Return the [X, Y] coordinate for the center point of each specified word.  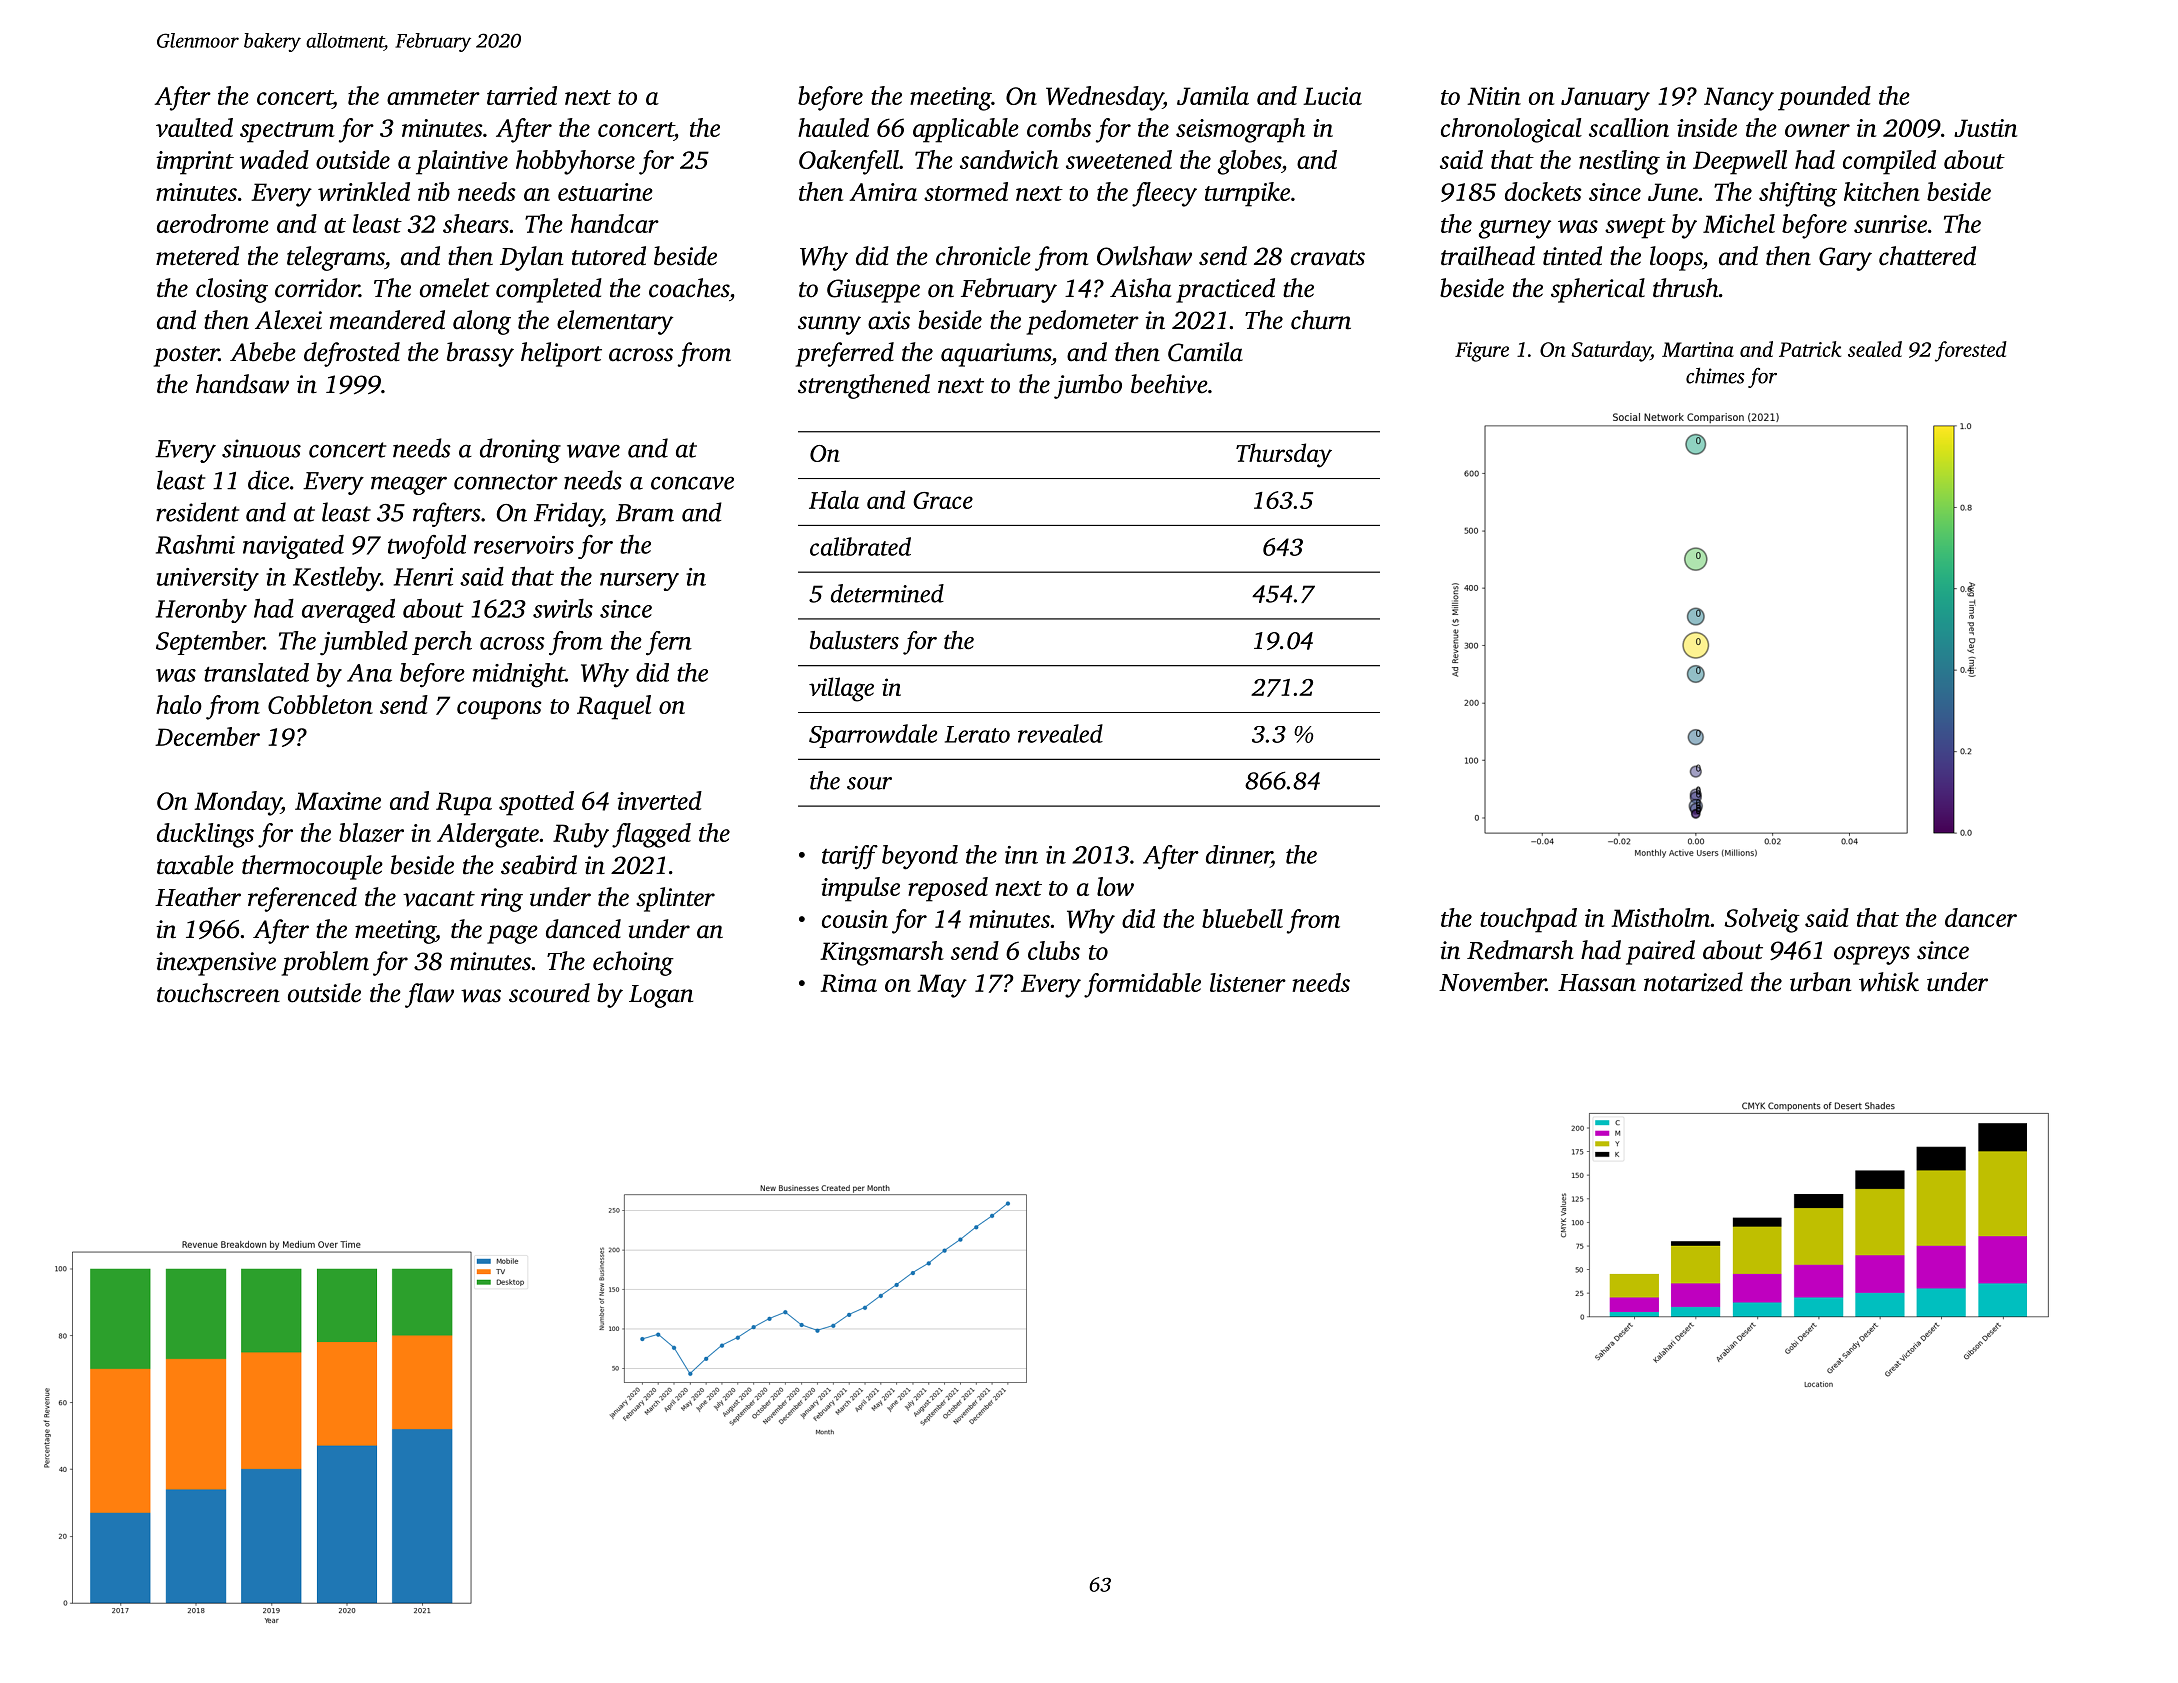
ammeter [433, 97]
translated [256, 672]
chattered [1927, 256]
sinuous [261, 448]
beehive [1169, 384]
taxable [195, 865]
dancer [1981, 917]
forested [1971, 351]
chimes [1715, 375]
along [482, 322]
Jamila [1213, 95]
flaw [429, 995]
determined [887, 593]
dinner [1238, 854]
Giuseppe [873, 291]
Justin [1985, 128]
